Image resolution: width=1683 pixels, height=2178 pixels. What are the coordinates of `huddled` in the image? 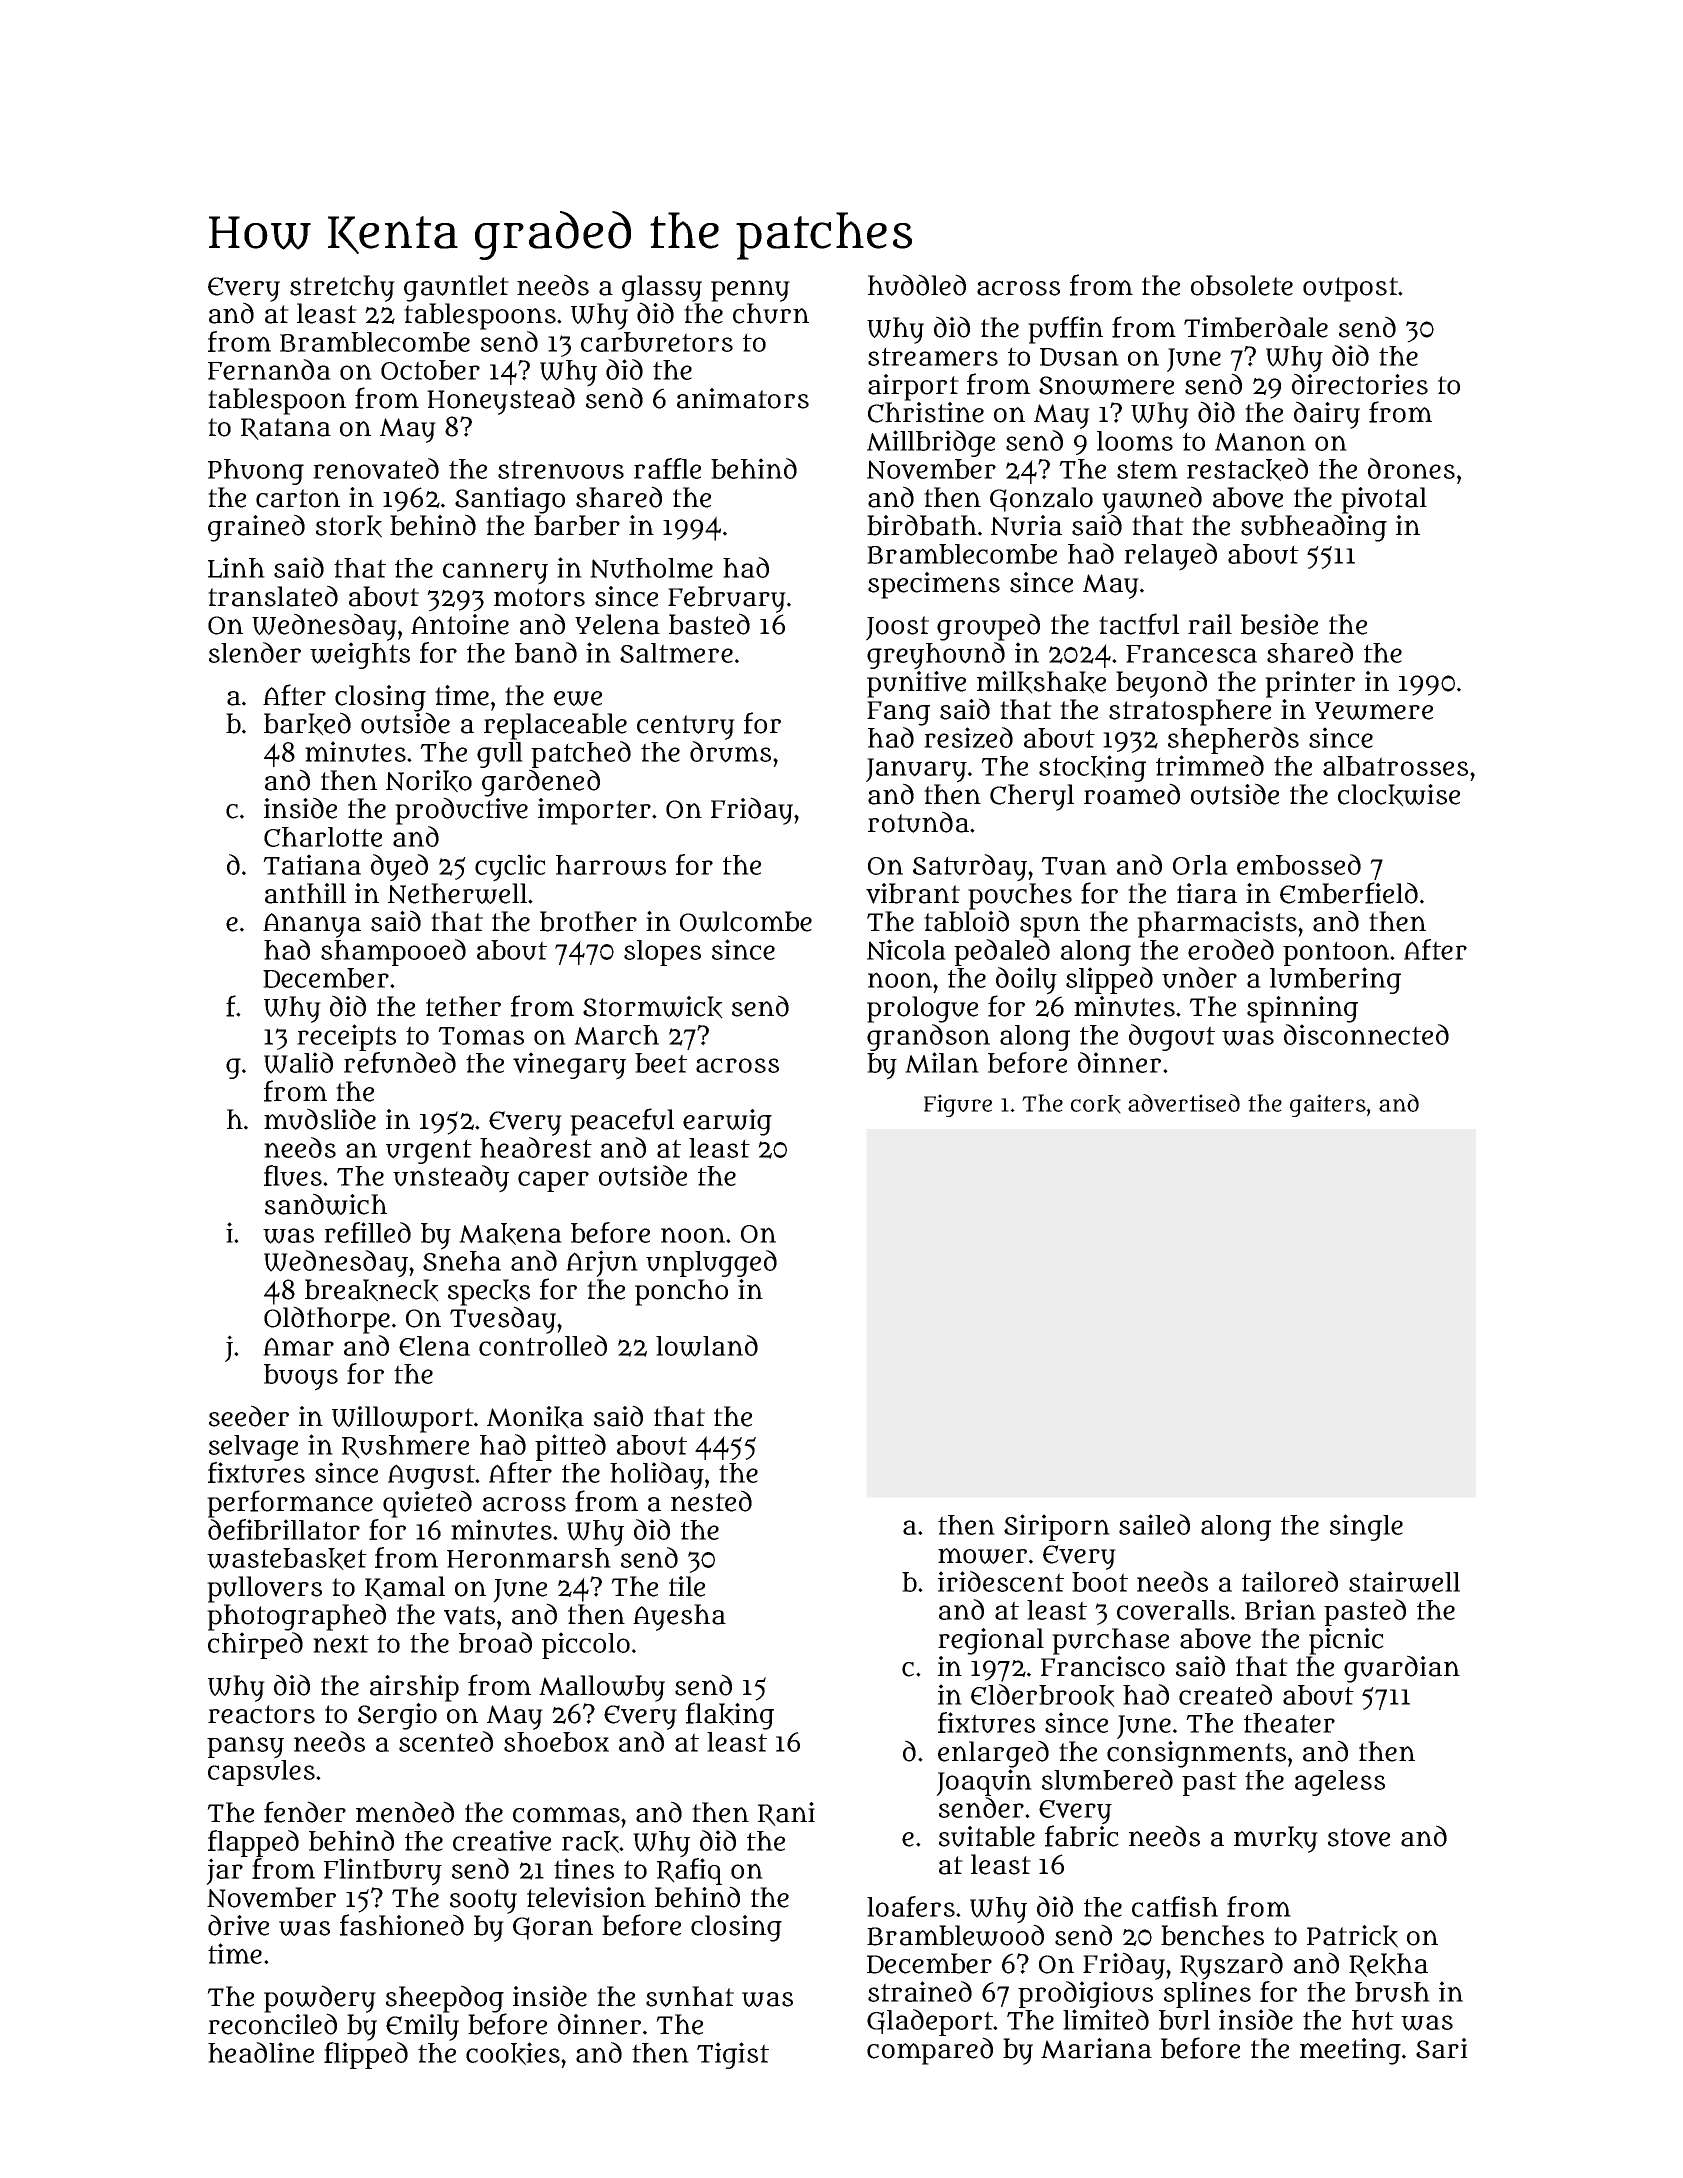 It's located at (917, 285).
